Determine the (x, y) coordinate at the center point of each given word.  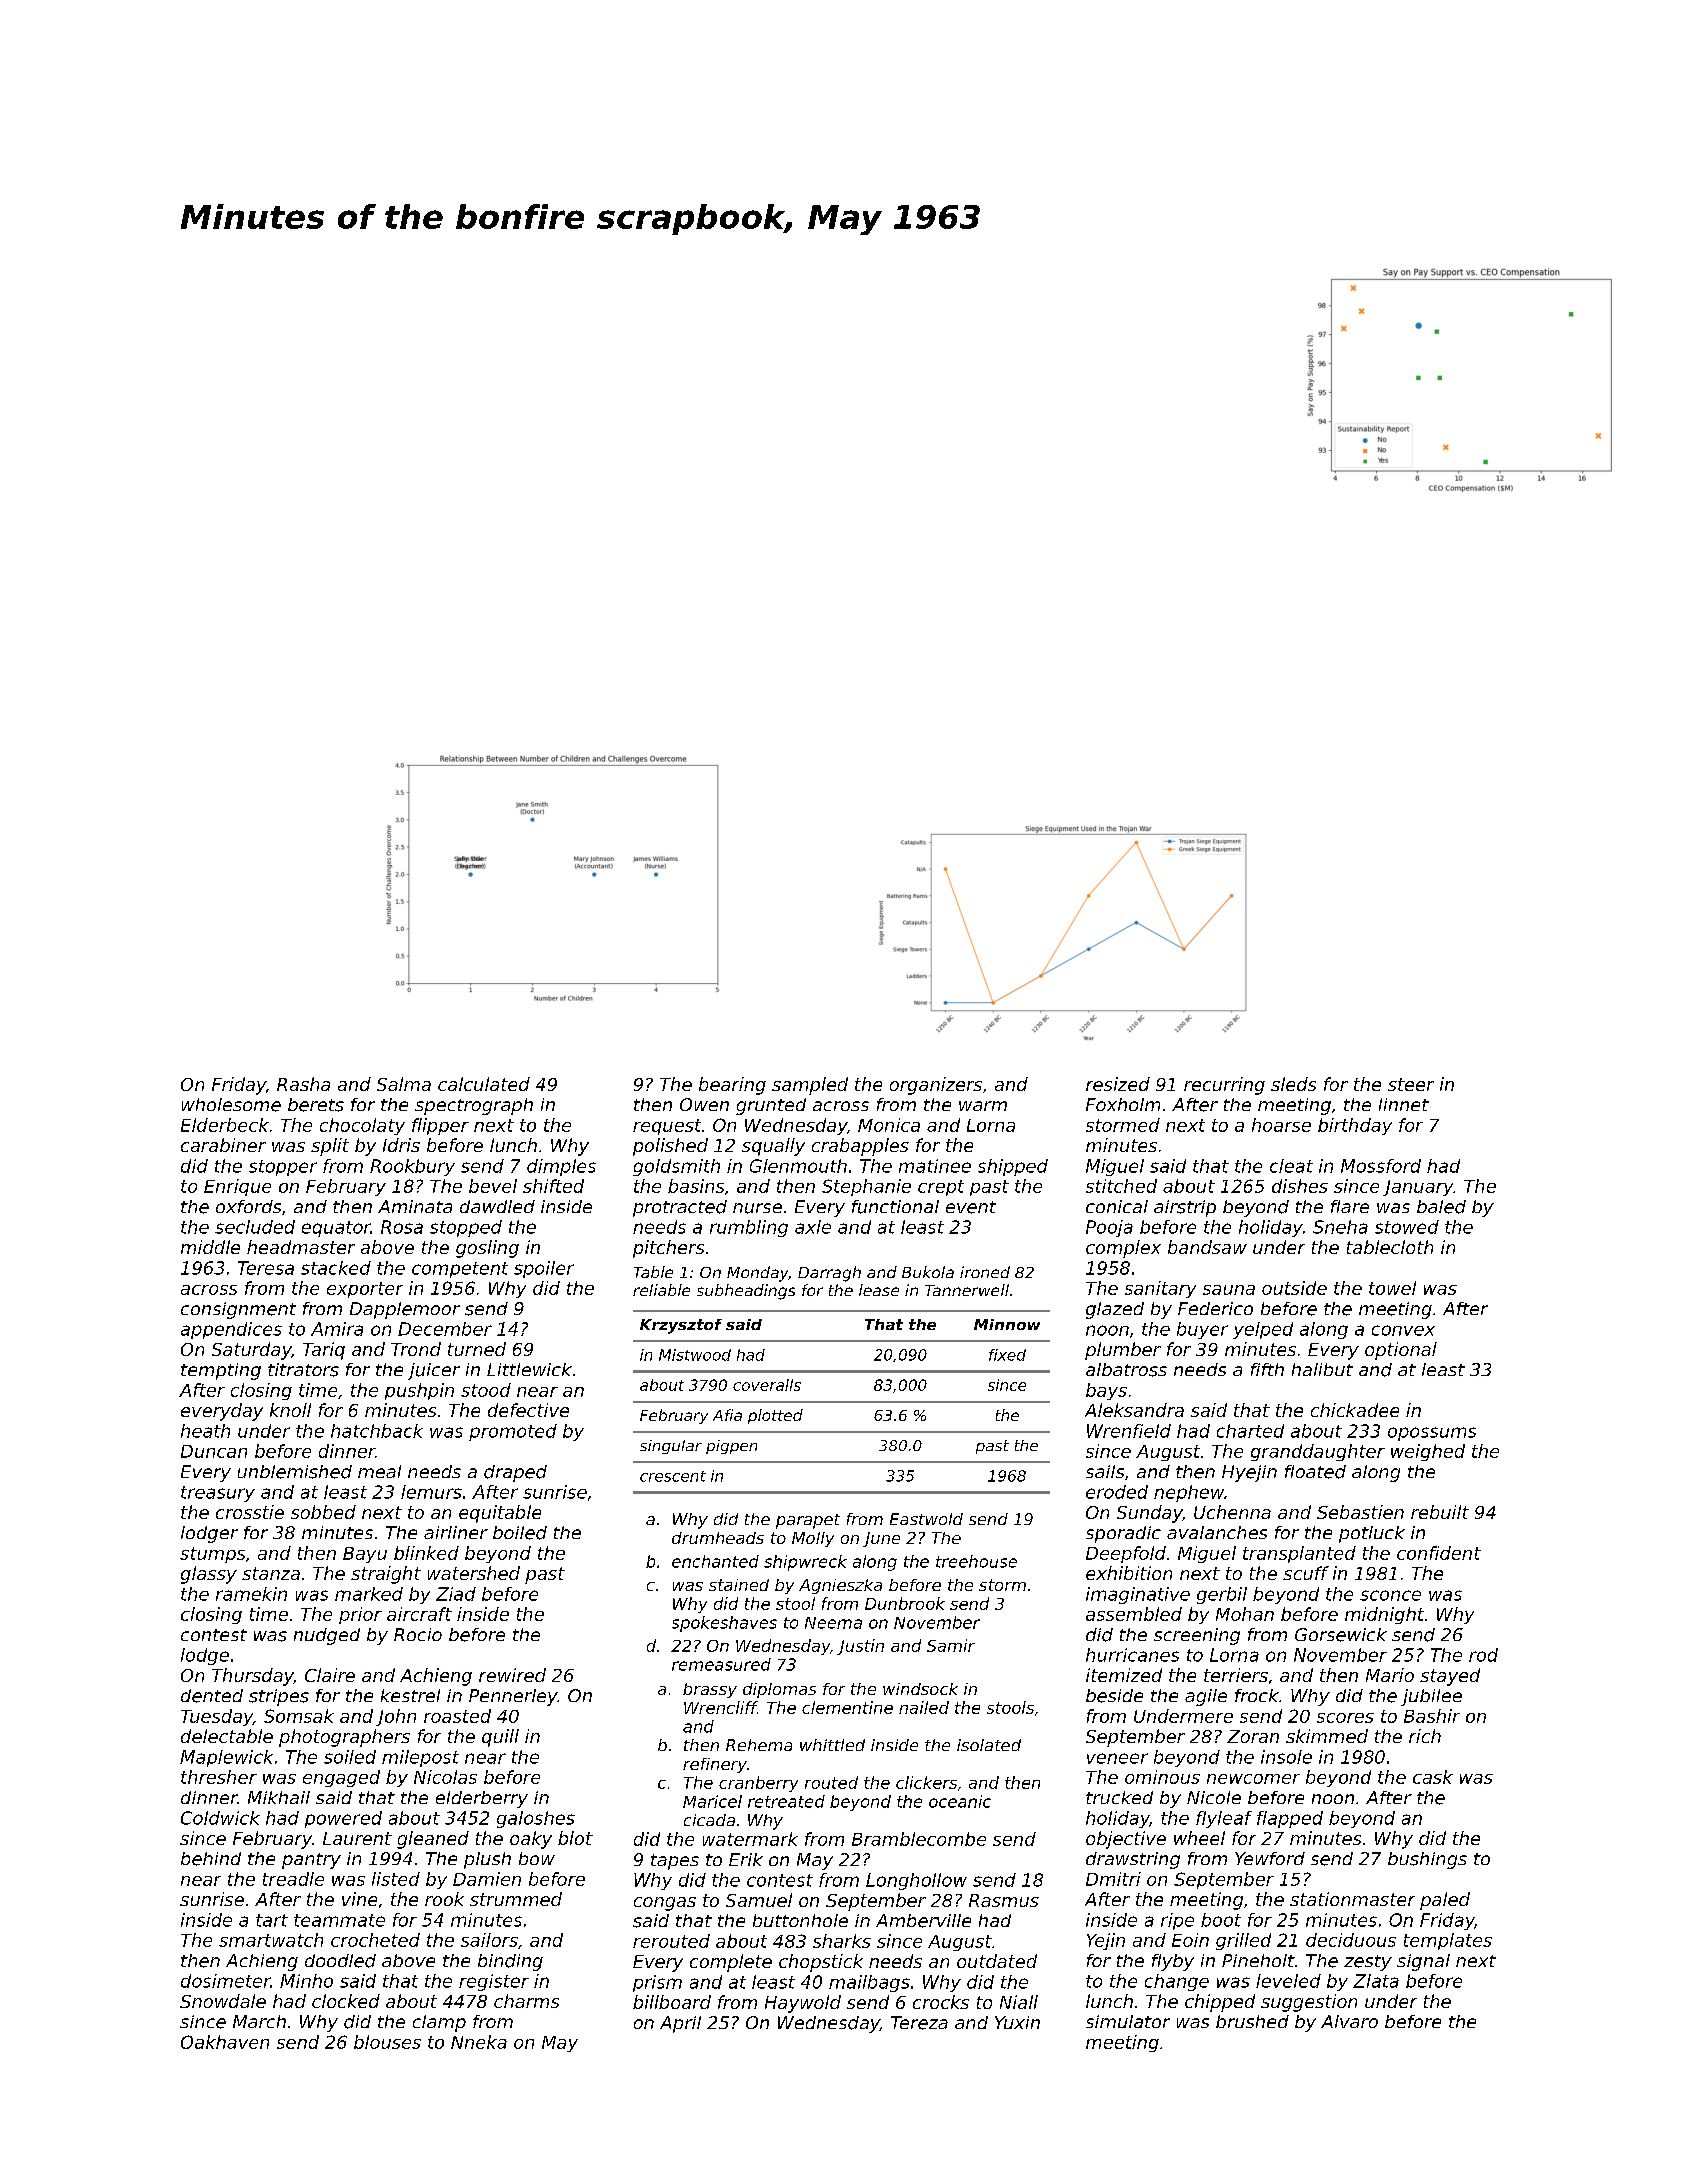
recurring (1224, 1086)
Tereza (919, 2023)
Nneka (479, 2042)
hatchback (377, 1431)
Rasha (303, 1084)
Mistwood (695, 1355)
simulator (1128, 2021)
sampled (810, 1086)
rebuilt (1440, 1512)
